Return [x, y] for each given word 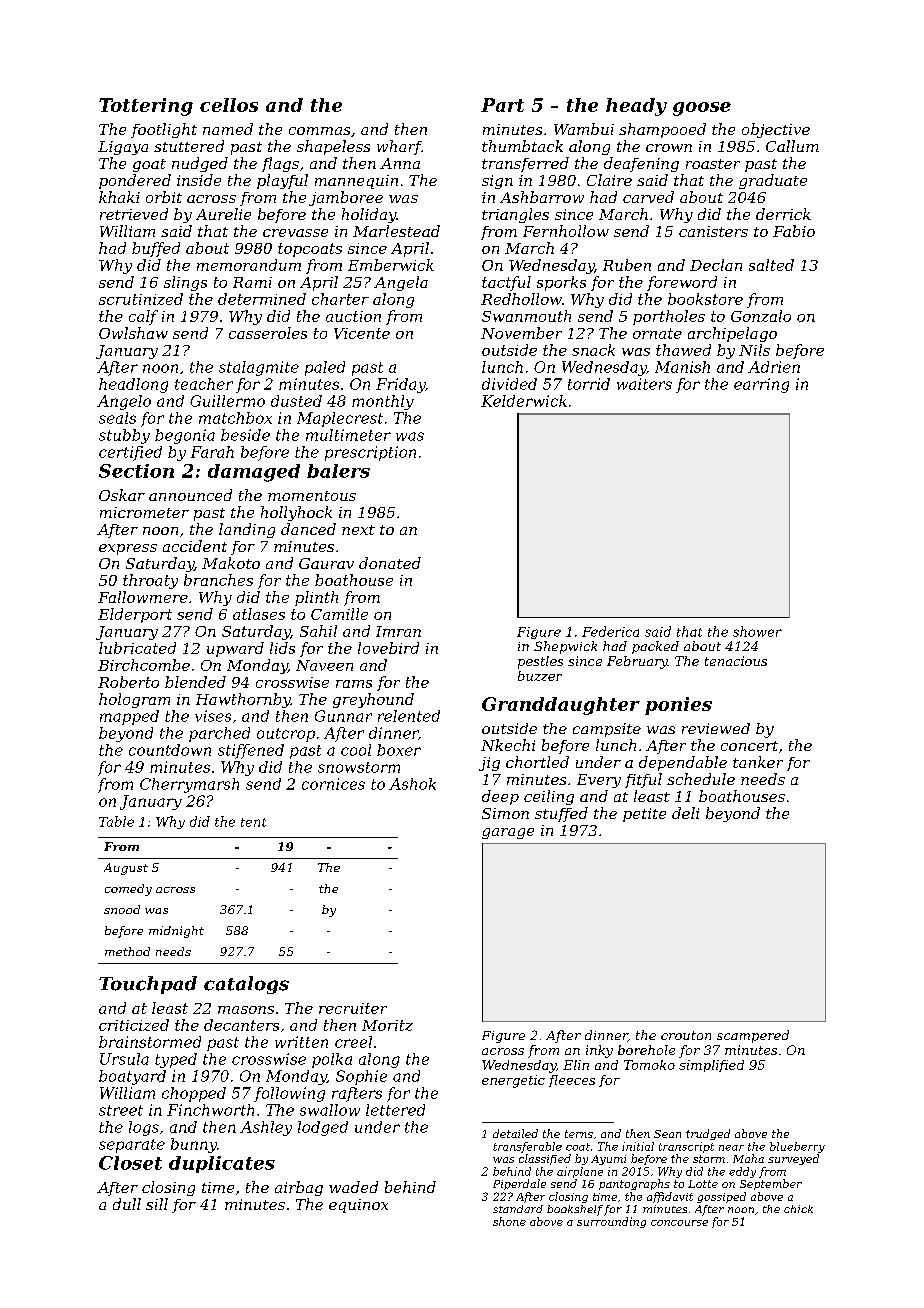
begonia [185, 436]
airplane [580, 1172]
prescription [370, 453]
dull [127, 1204]
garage [508, 833]
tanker [758, 762]
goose [702, 109]
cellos [229, 105]
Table [116, 821]
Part [502, 105]
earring [761, 385]
